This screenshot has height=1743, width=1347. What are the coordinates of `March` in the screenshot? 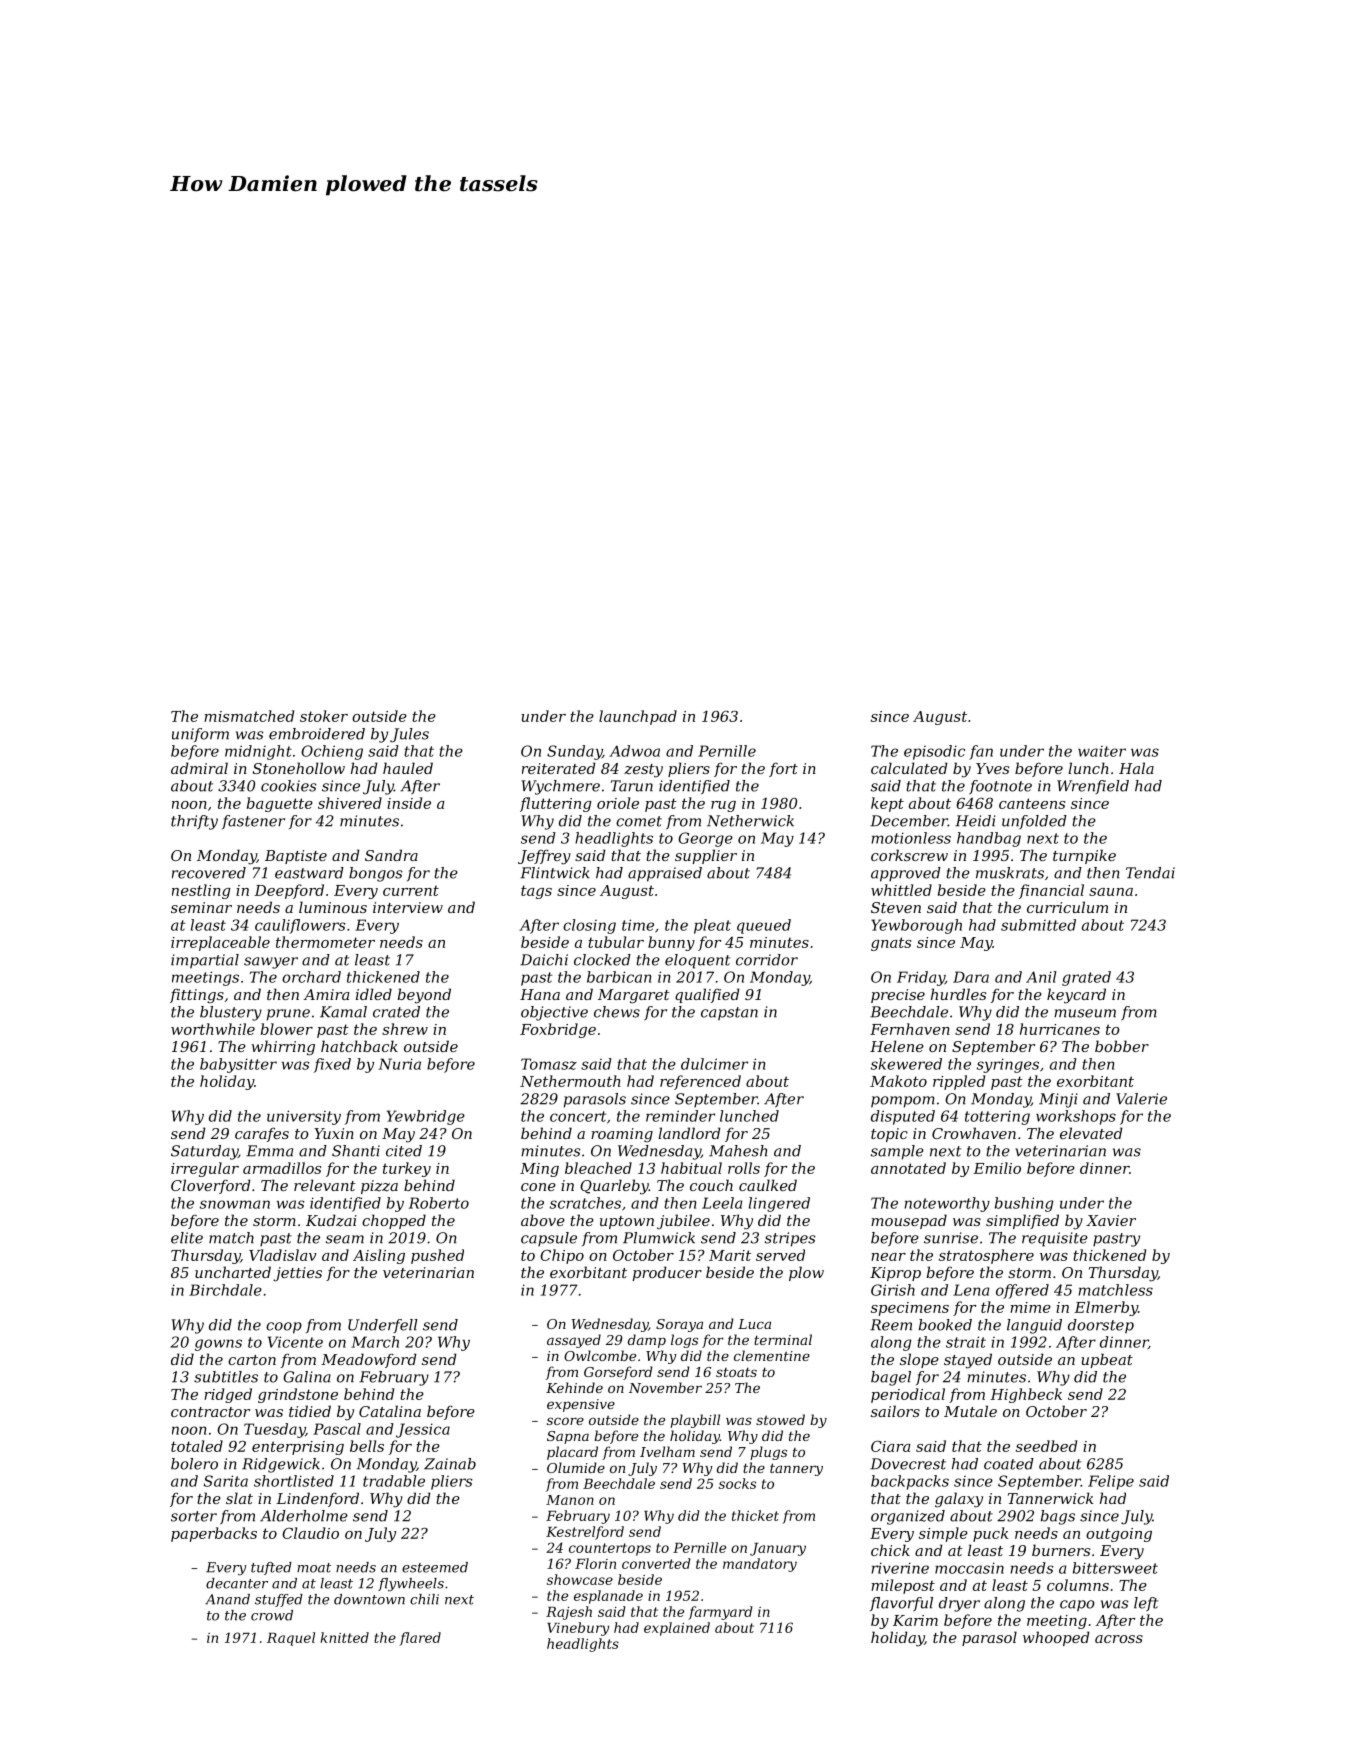 It's located at (375, 1342).
